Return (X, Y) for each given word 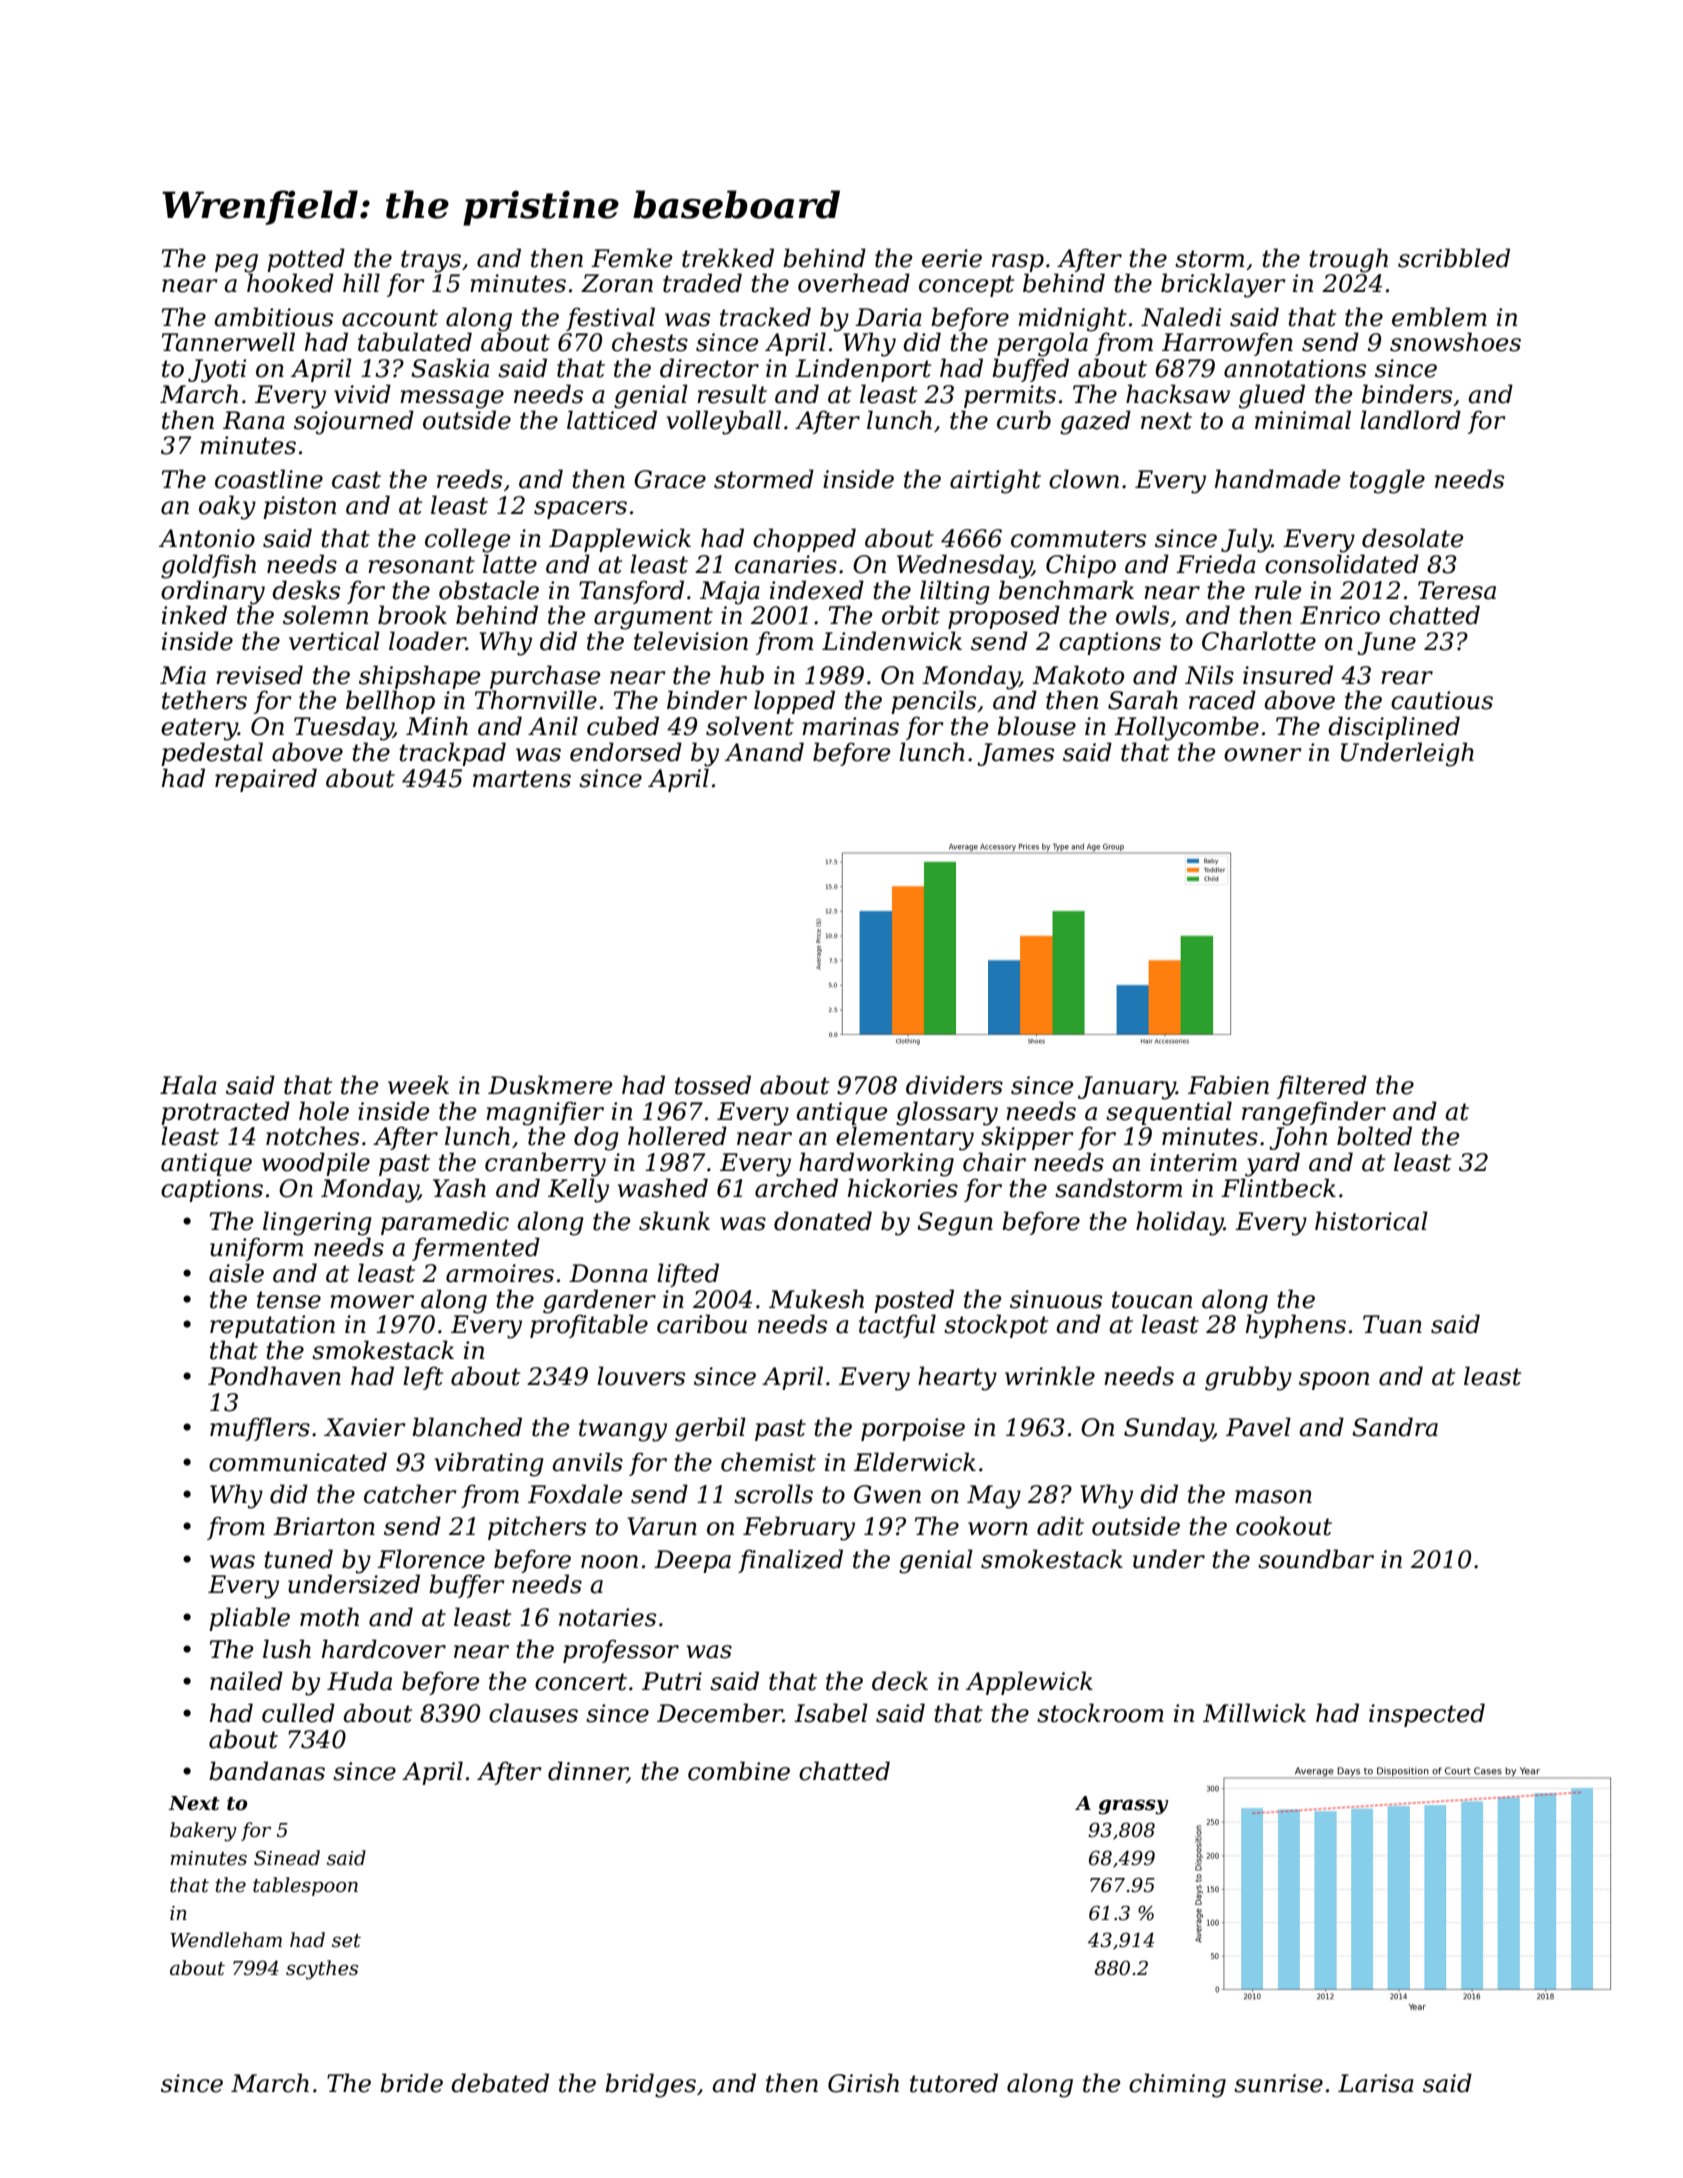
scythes (322, 1970)
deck (900, 1681)
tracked (765, 317)
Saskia (450, 368)
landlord (1410, 420)
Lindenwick (892, 641)
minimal (1303, 420)
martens (522, 779)
